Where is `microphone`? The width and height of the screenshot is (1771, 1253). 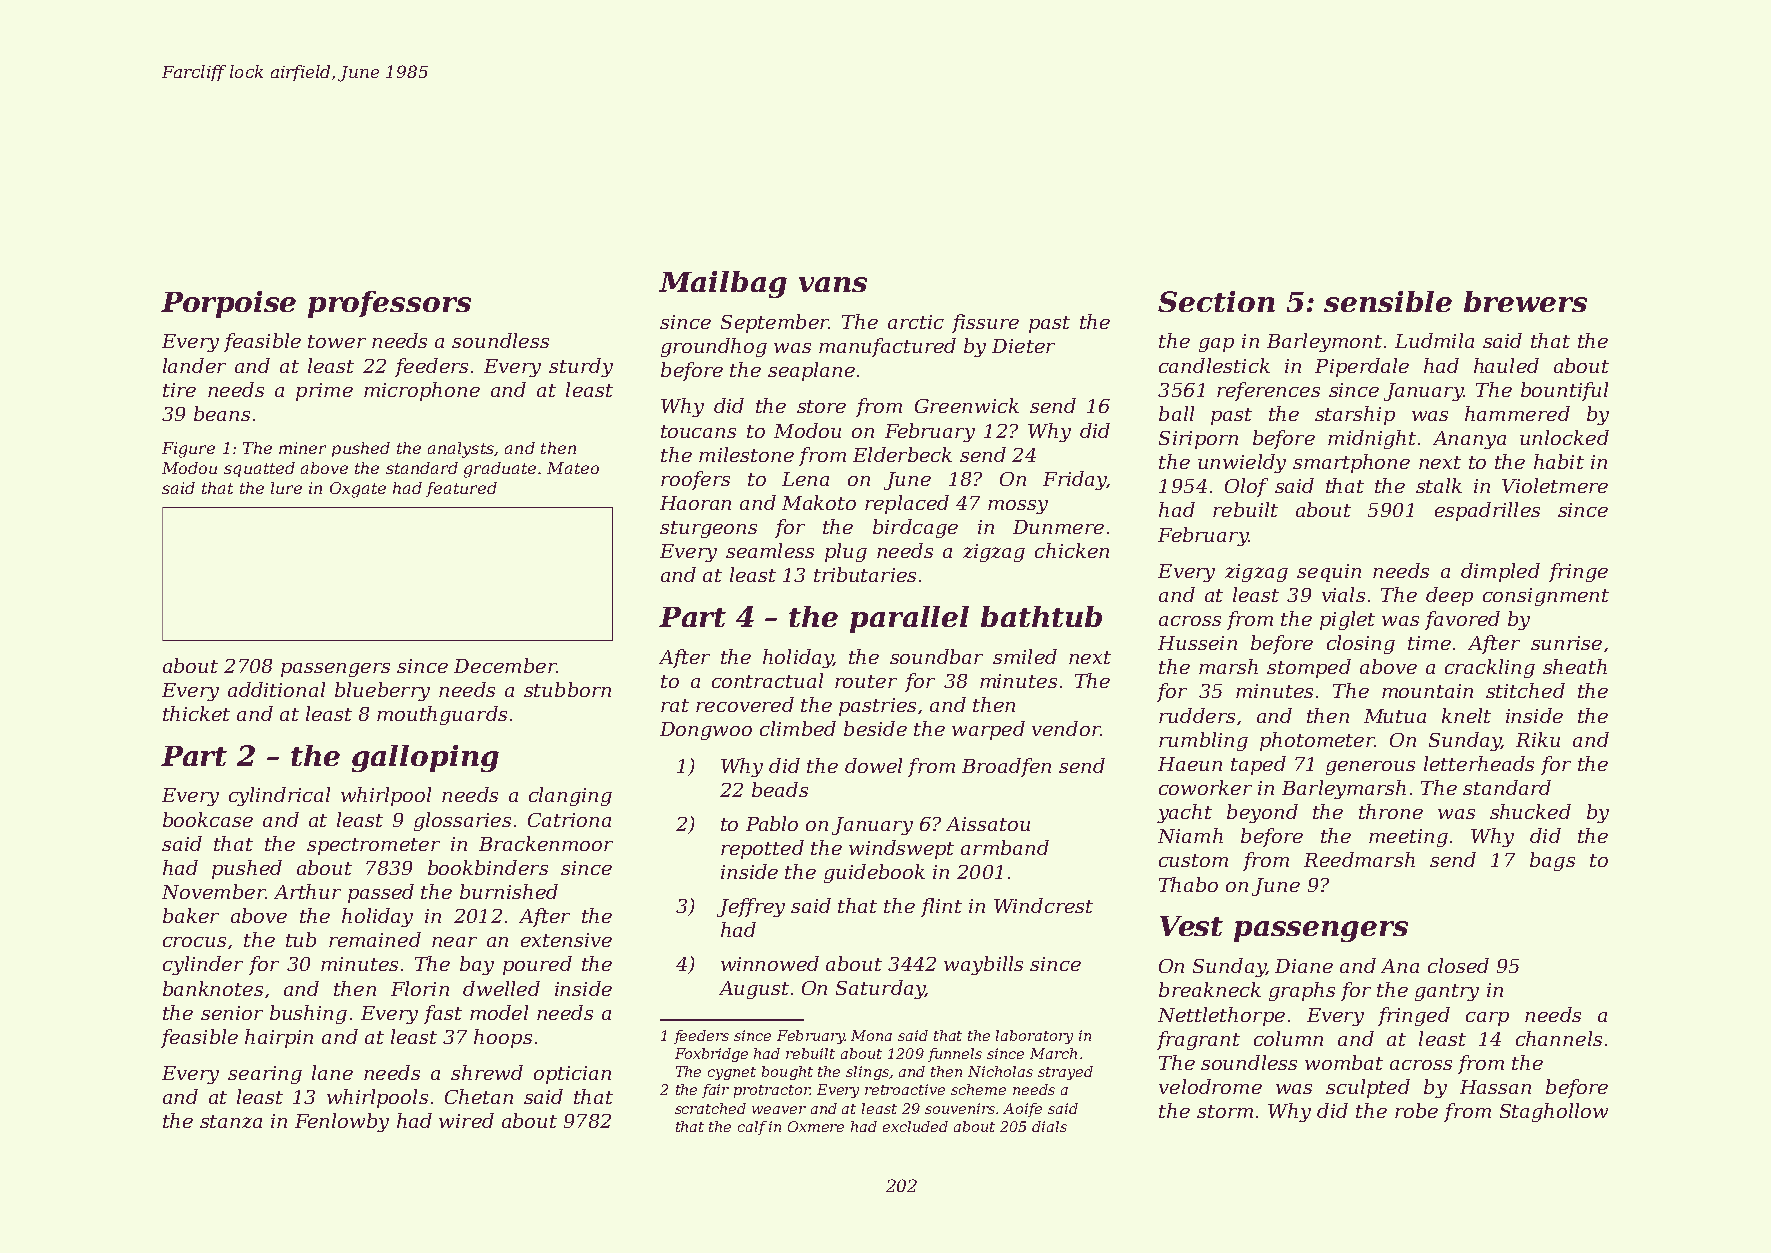
microphone is located at coordinates (422, 391).
